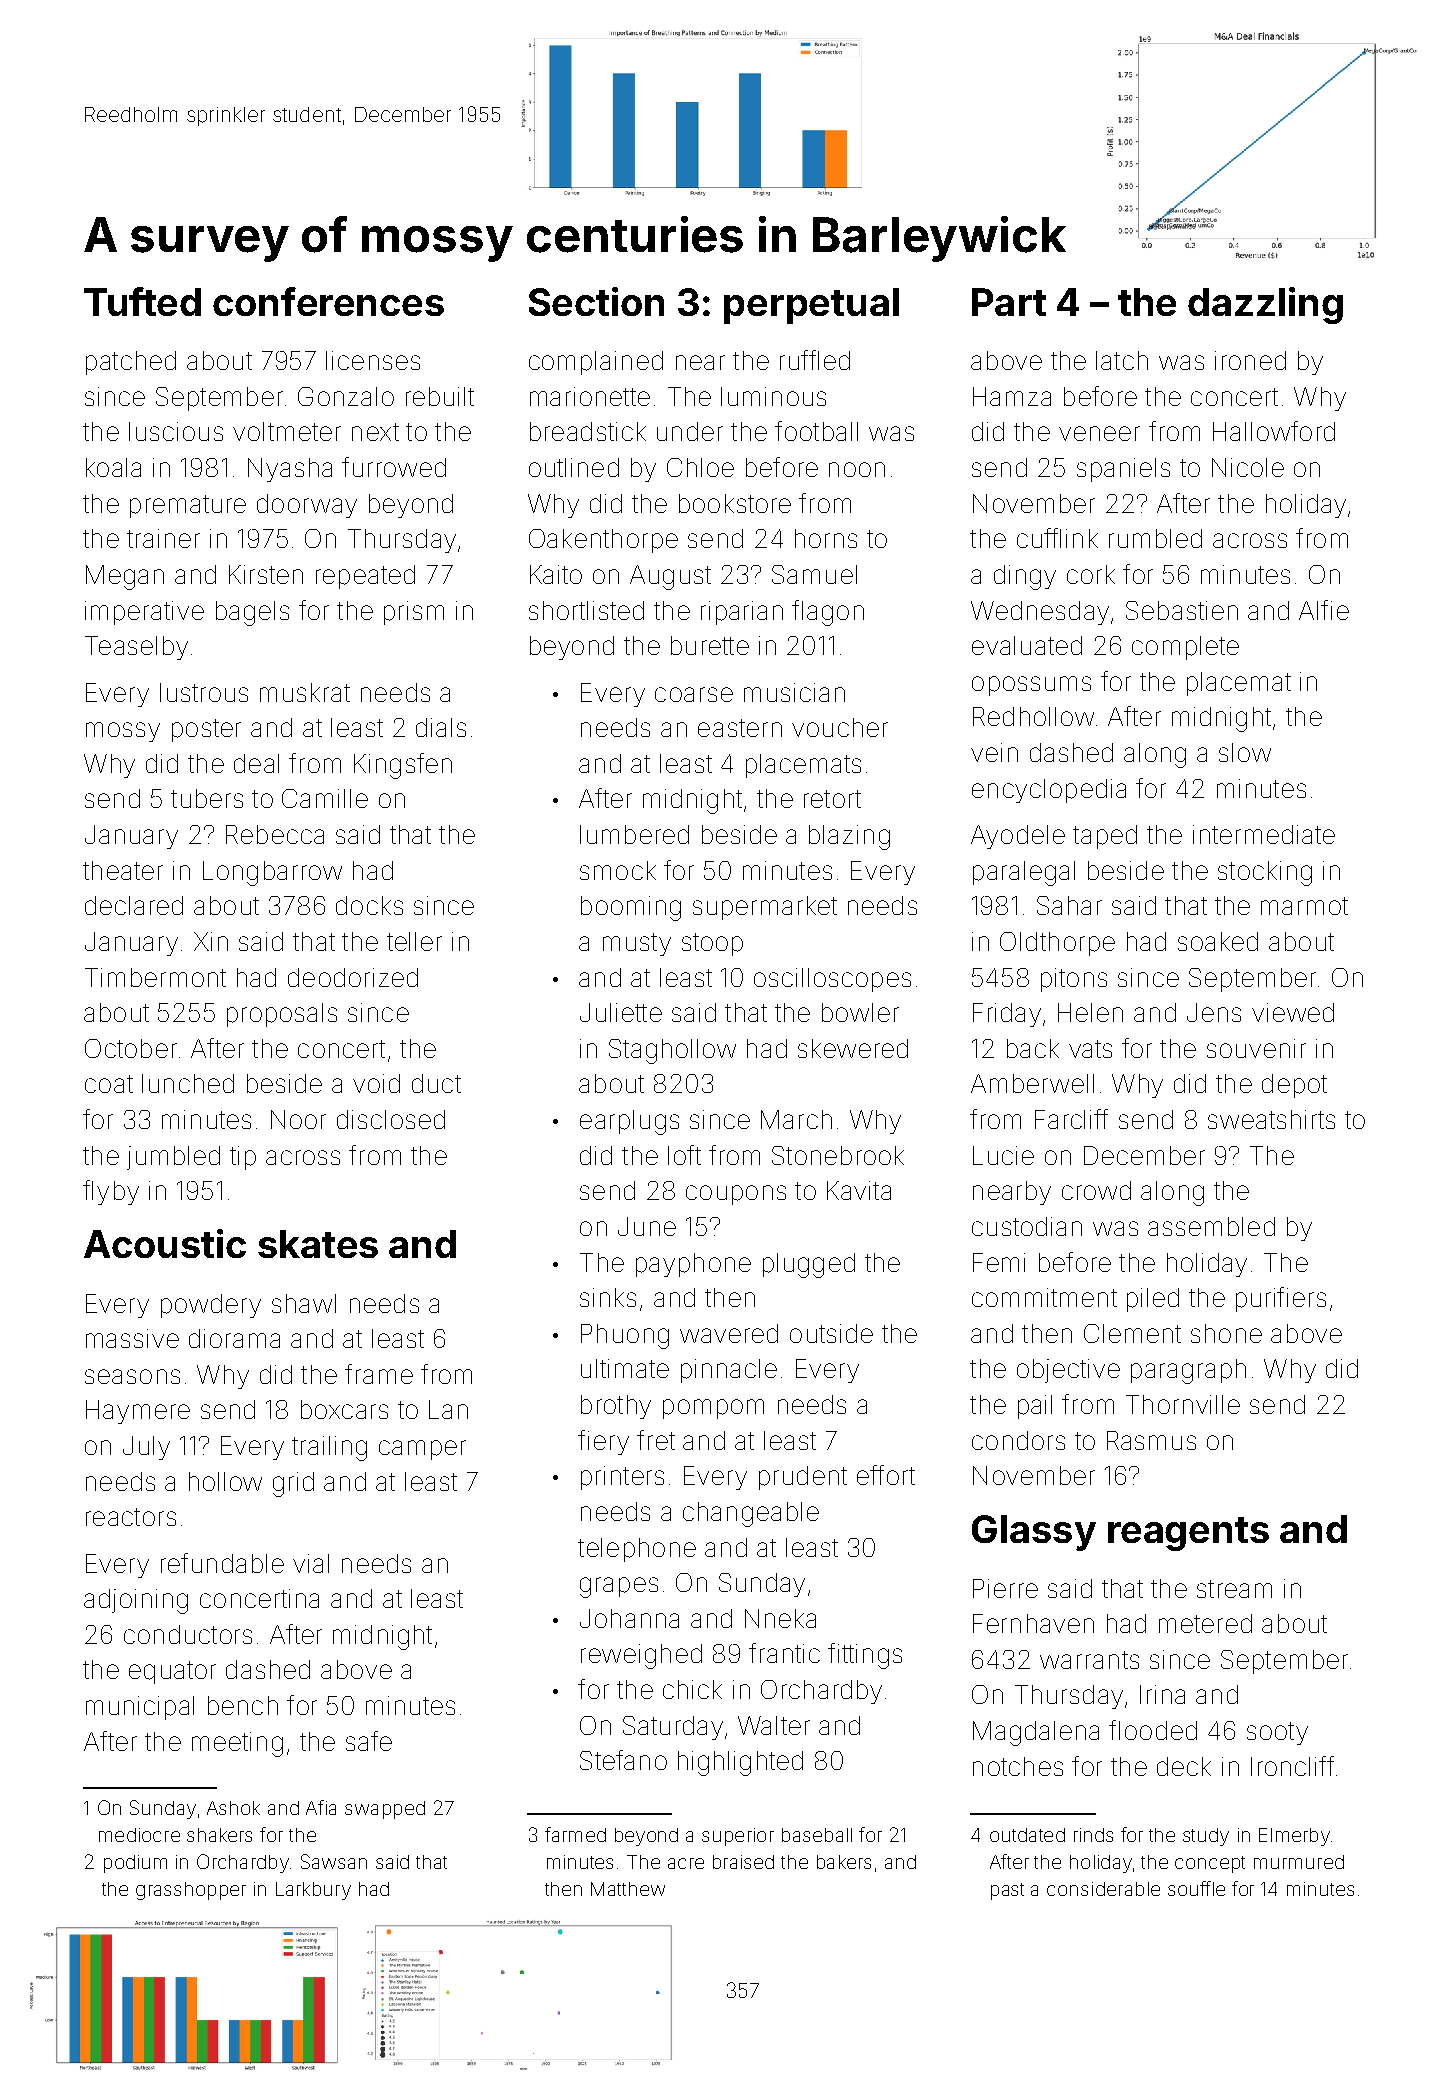  I want to click on skewered, so click(853, 1048).
